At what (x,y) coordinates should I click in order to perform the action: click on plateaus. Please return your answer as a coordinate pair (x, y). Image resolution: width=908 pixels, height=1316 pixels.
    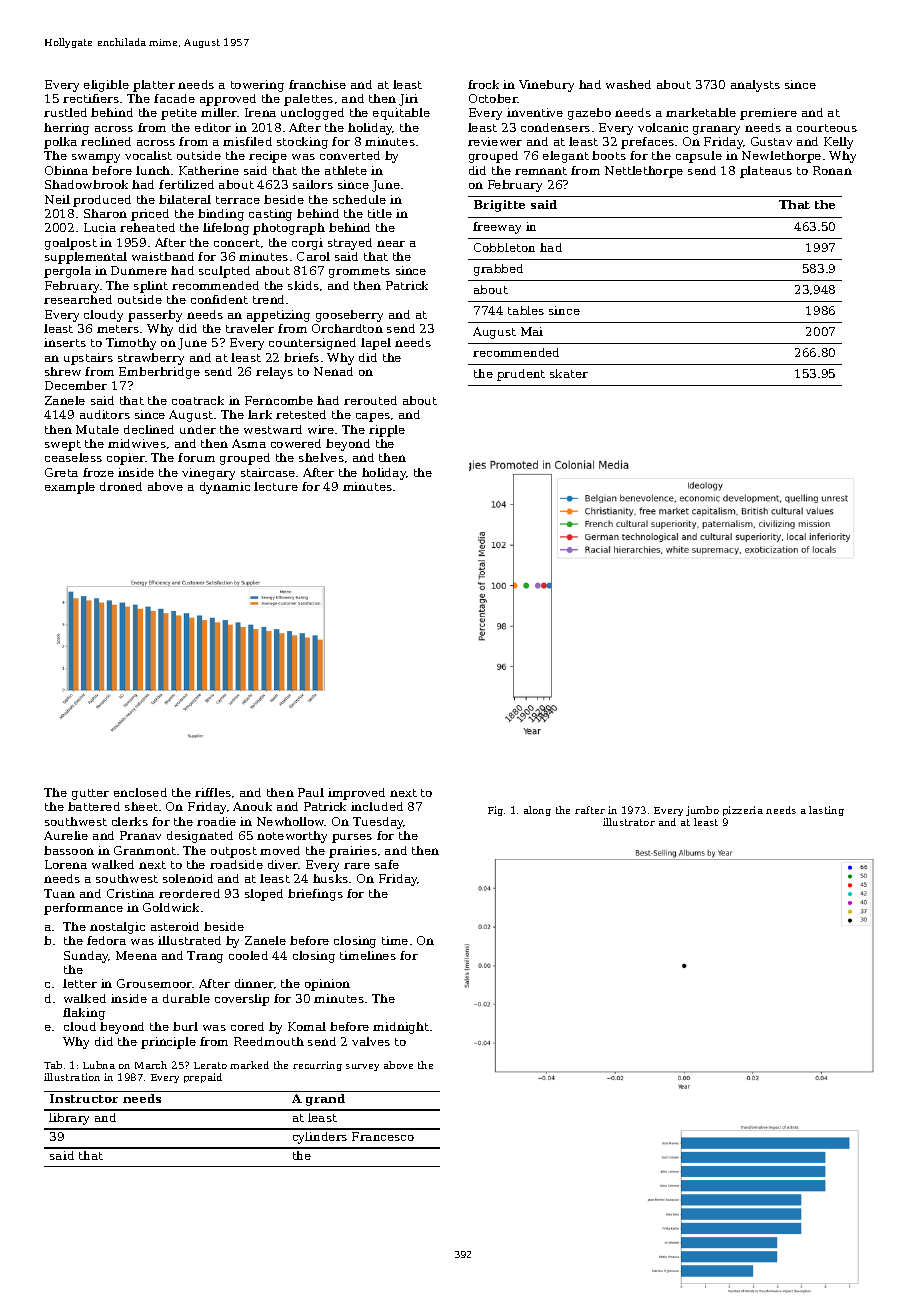
    Looking at the image, I should click on (766, 172).
